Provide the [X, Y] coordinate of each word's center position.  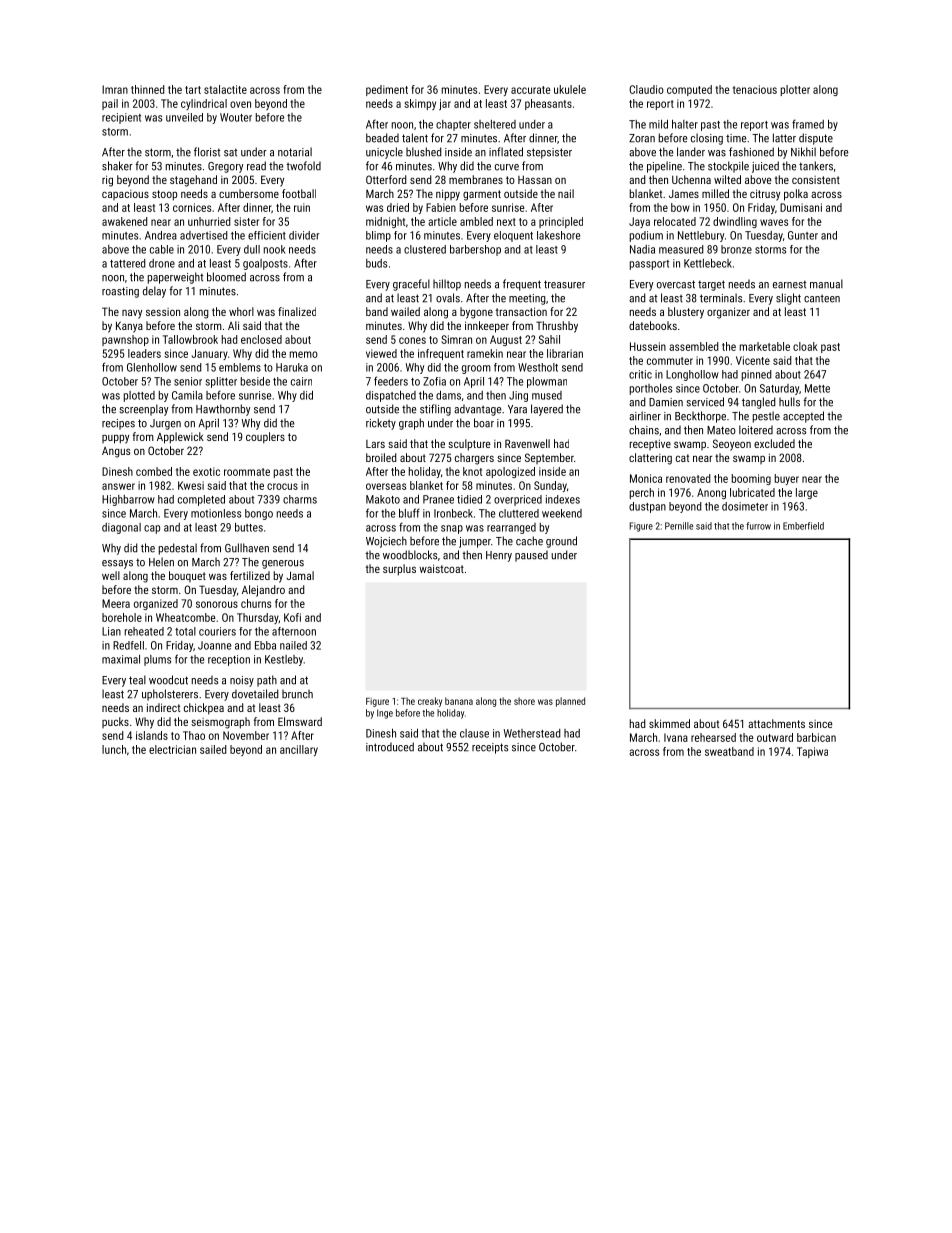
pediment [387, 90]
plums [157, 660]
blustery [686, 313]
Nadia [642, 249]
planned [570, 702]
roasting [120, 292]
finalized [297, 311]
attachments [776, 723]
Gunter [803, 235]
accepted [803, 417]
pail [110, 104]
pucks [115, 722]
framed [808, 124]
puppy [115, 439]
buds [376, 263]
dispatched [391, 396]
